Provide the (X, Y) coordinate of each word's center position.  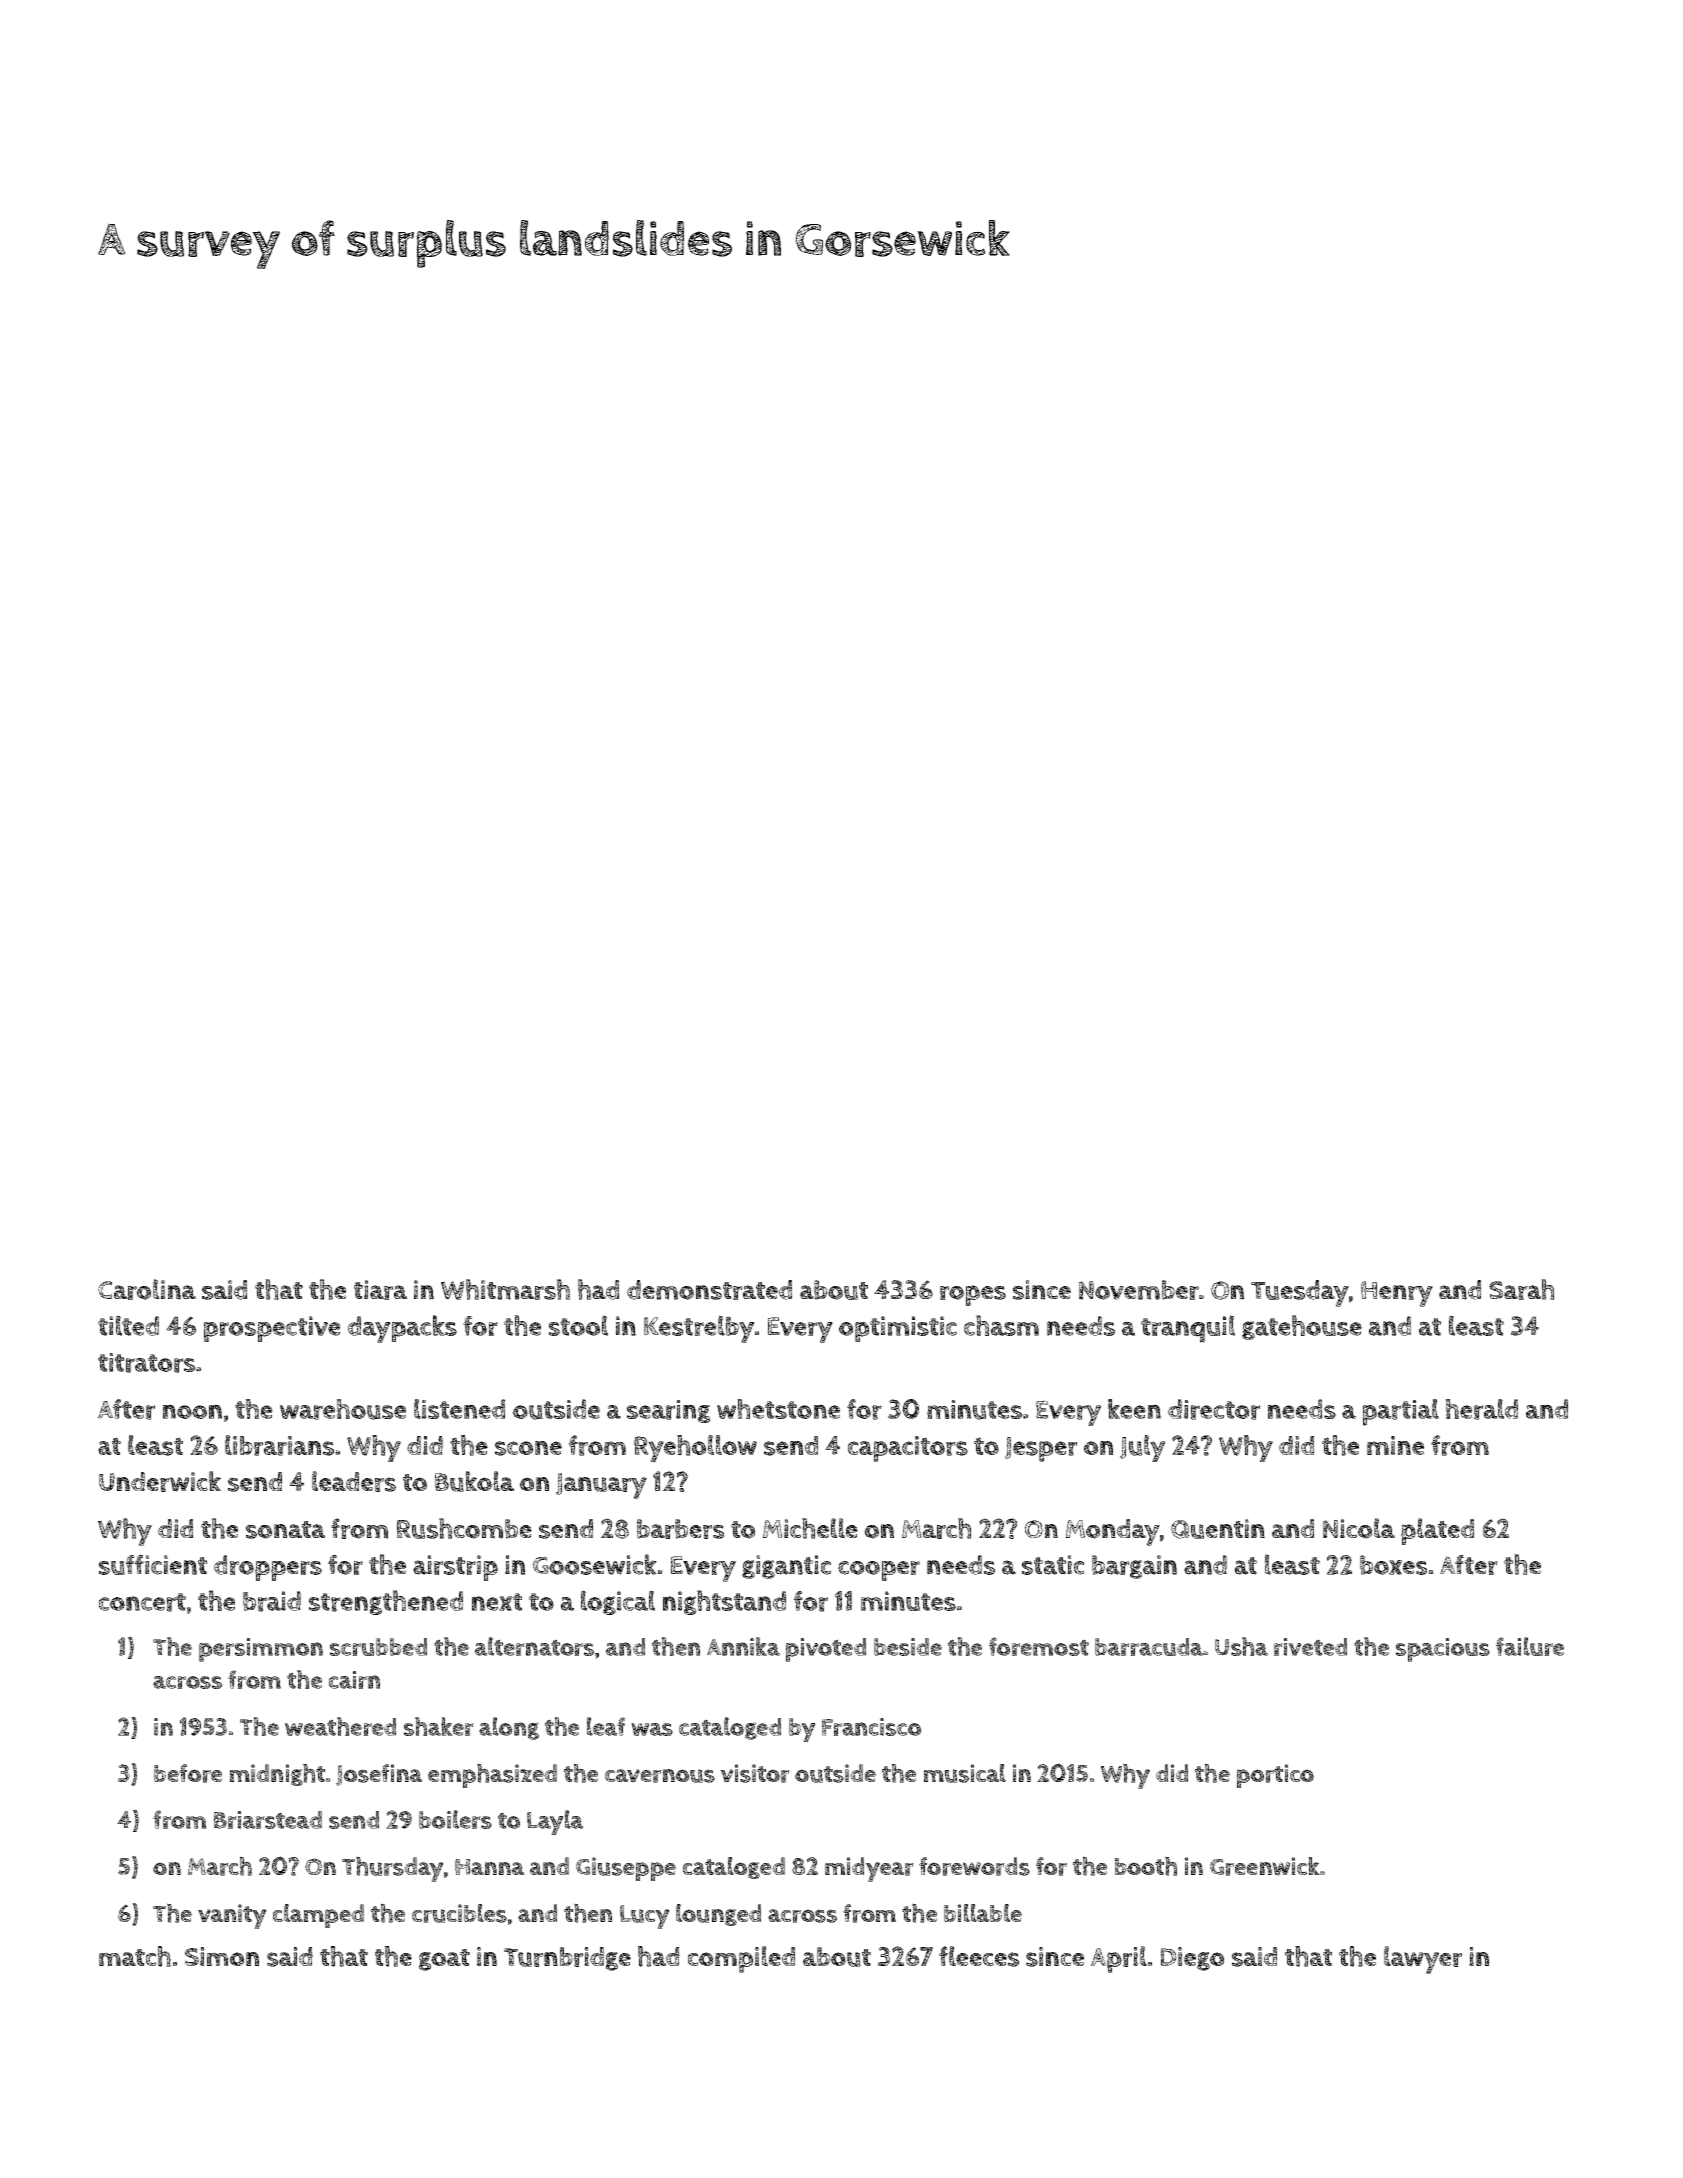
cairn (354, 1680)
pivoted (826, 1650)
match (135, 1956)
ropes (973, 1295)
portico (1275, 1776)
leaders (354, 1481)
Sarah (1522, 1289)
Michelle (810, 1528)
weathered (340, 1726)
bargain (1134, 1567)
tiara (380, 1290)
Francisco (871, 1727)
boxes (1393, 1565)
